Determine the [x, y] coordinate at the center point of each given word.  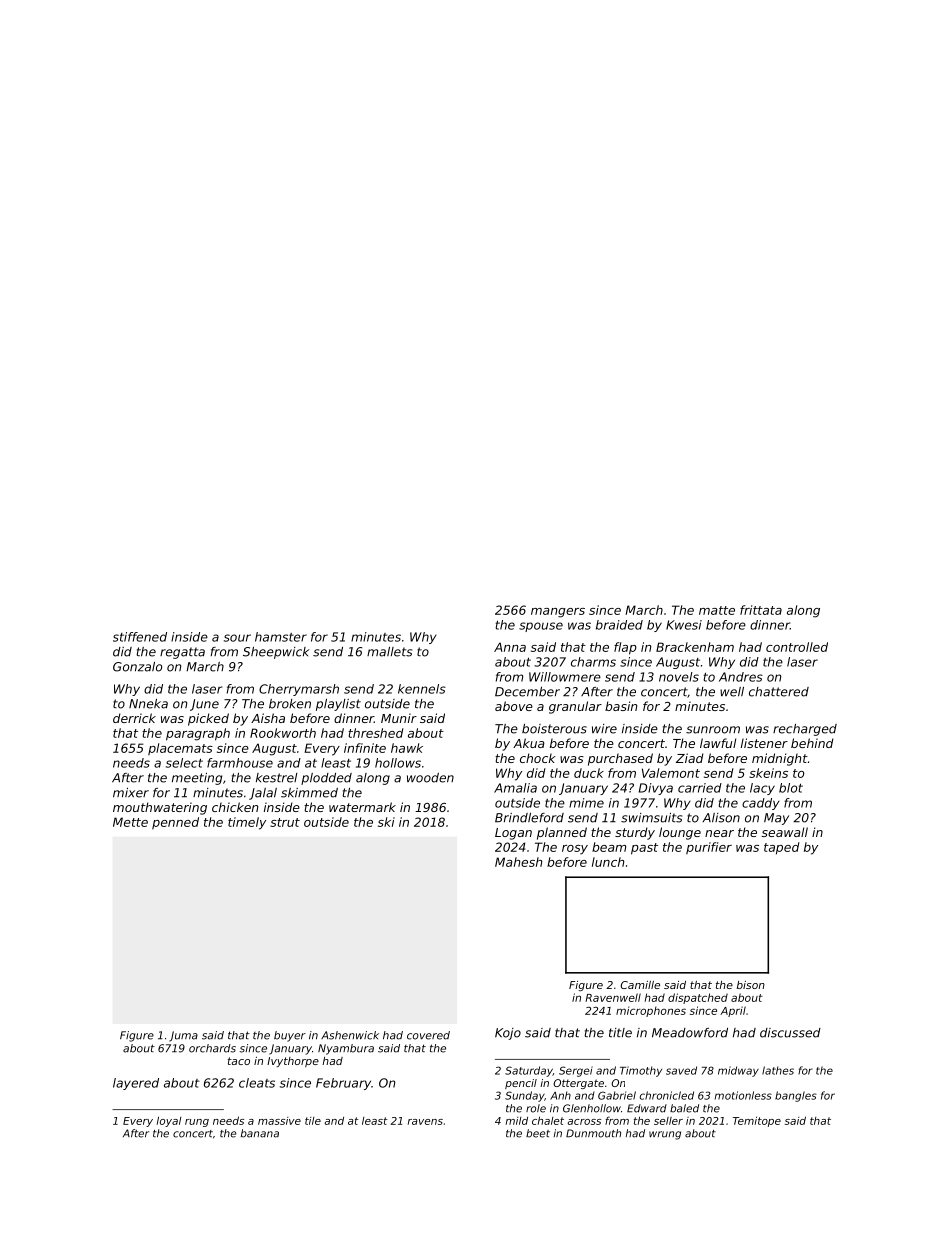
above [514, 706]
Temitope [757, 1122]
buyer [290, 1036]
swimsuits [651, 818]
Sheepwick [276, 653]
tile [313, 1121]
